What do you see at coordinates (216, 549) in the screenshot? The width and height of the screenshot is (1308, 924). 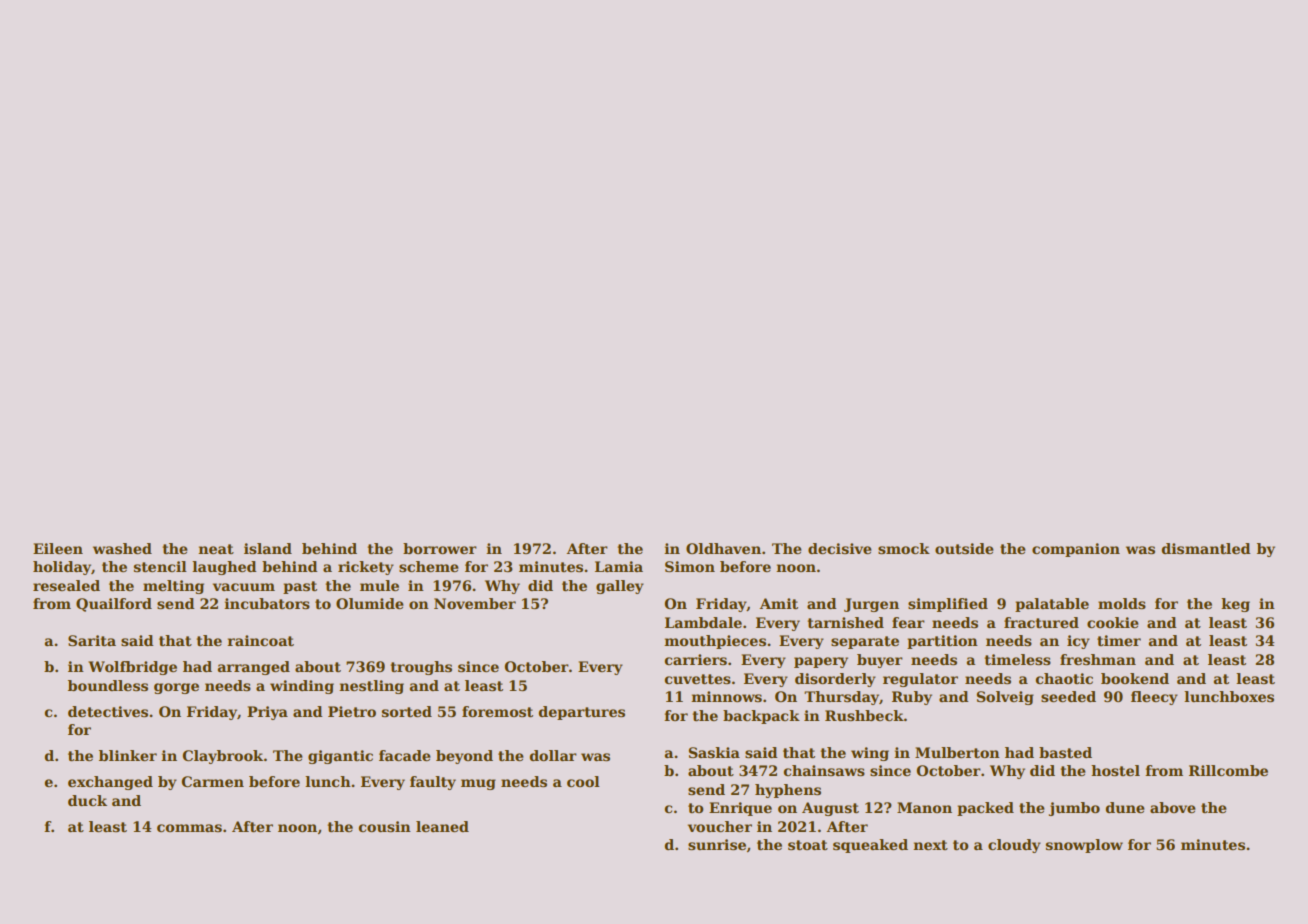 I see `neat` at bounding box center [216, 549].
